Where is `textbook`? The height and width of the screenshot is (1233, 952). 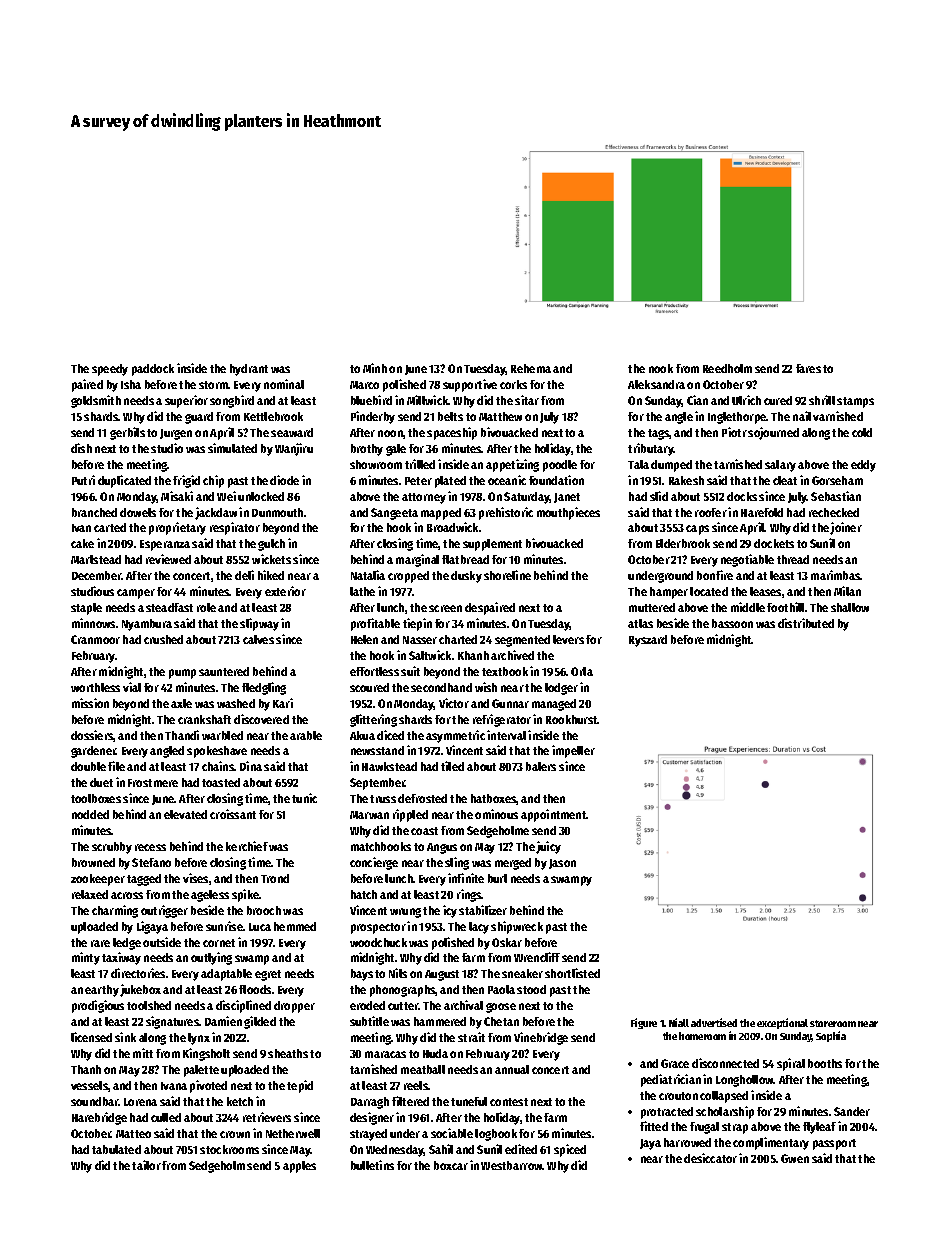
textbook is located at coordinates (505, 671).
